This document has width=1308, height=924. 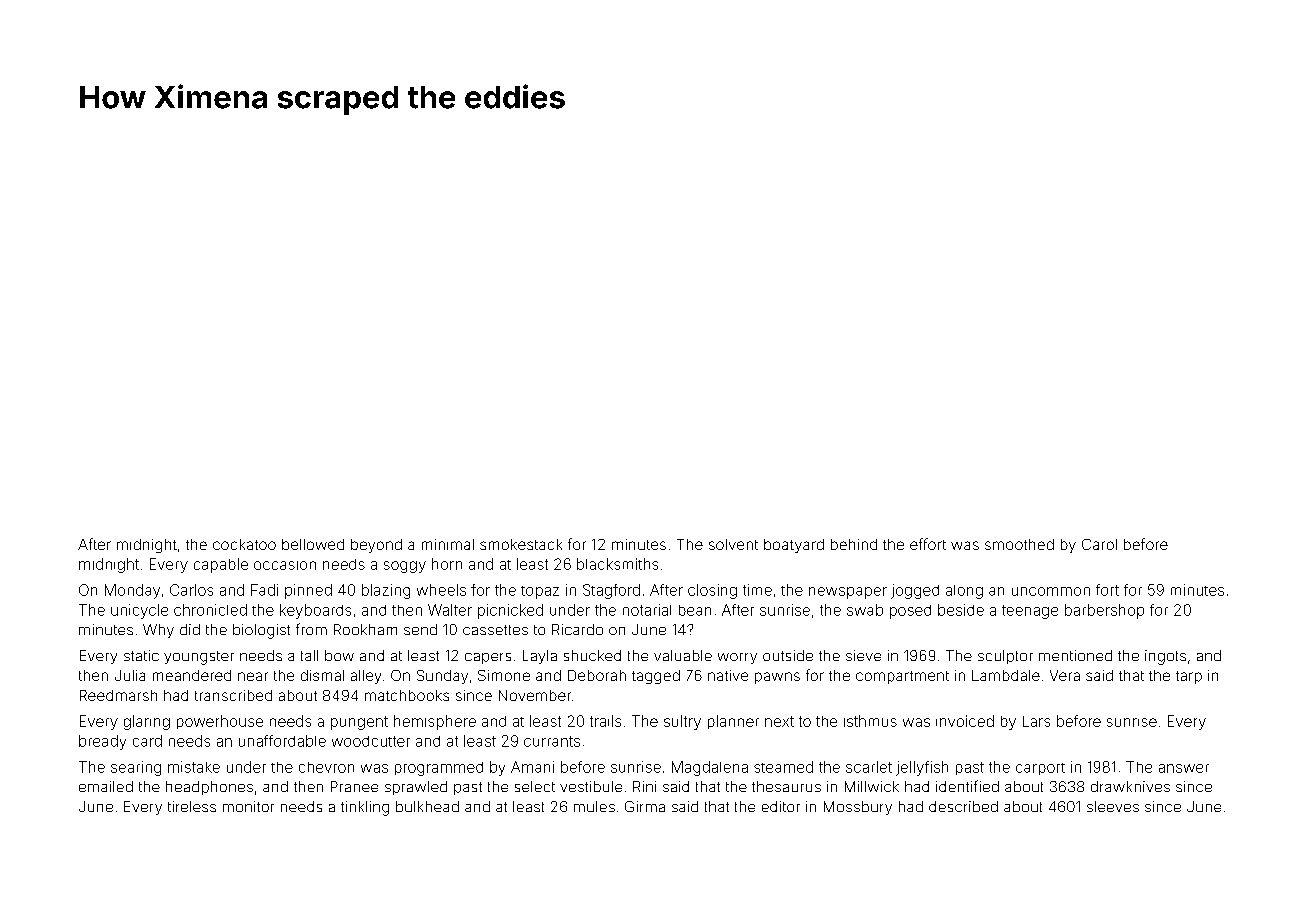 I want to click on mules, so click(x=594, y=806).
